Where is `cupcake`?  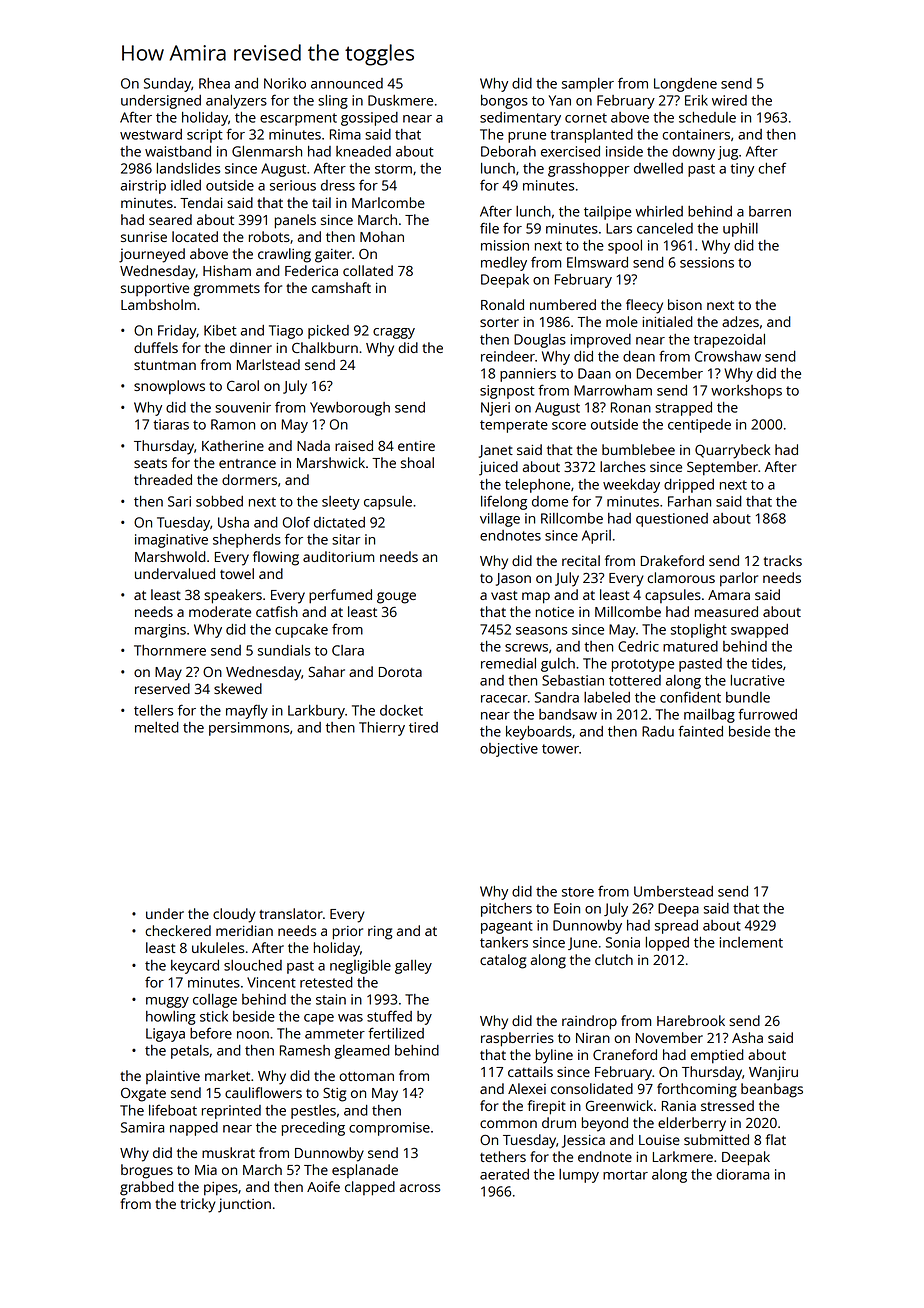
cupcake is located at coordinates (301, 631).
